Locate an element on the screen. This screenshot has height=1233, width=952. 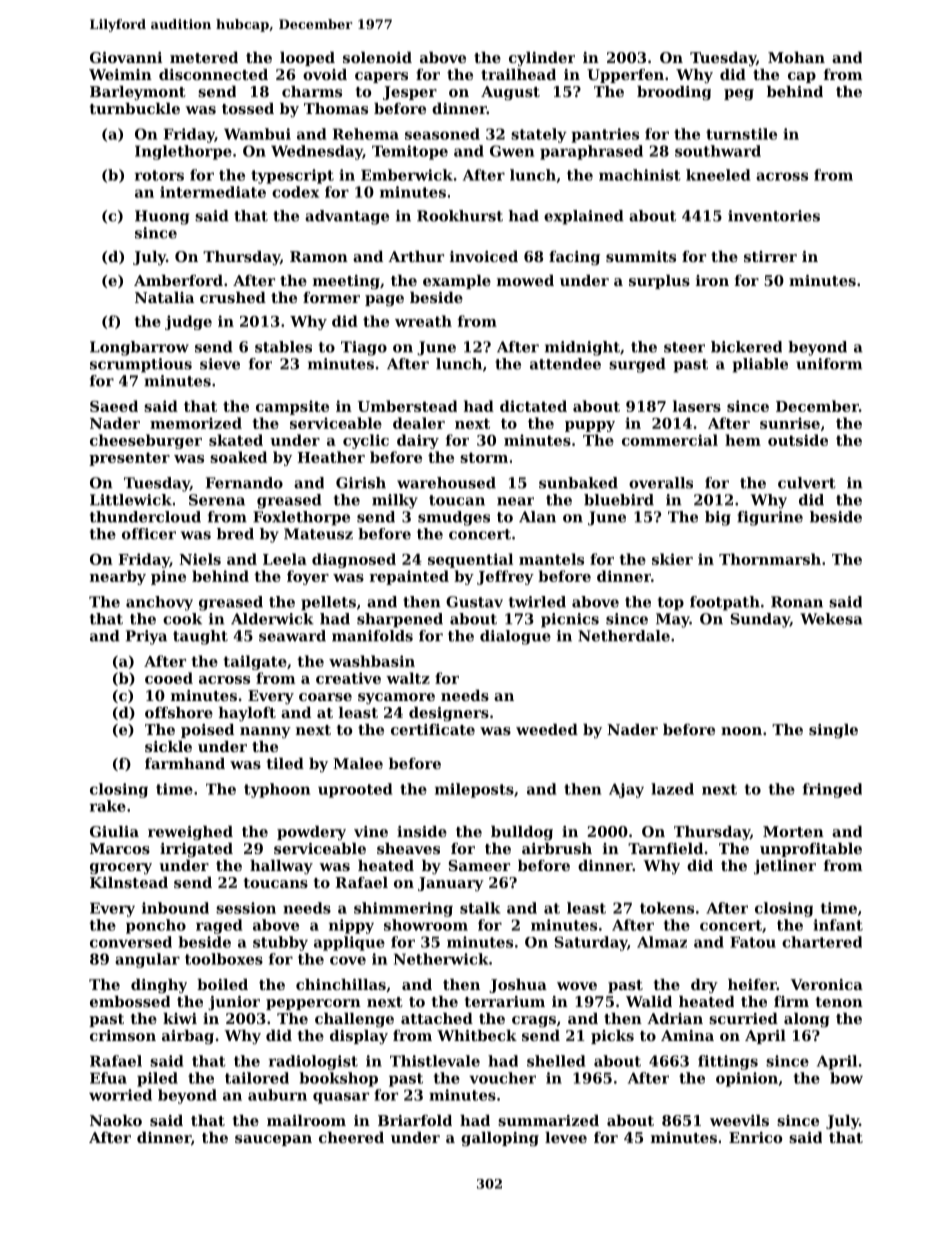
shelled is located at coordinates (556, 1061).
